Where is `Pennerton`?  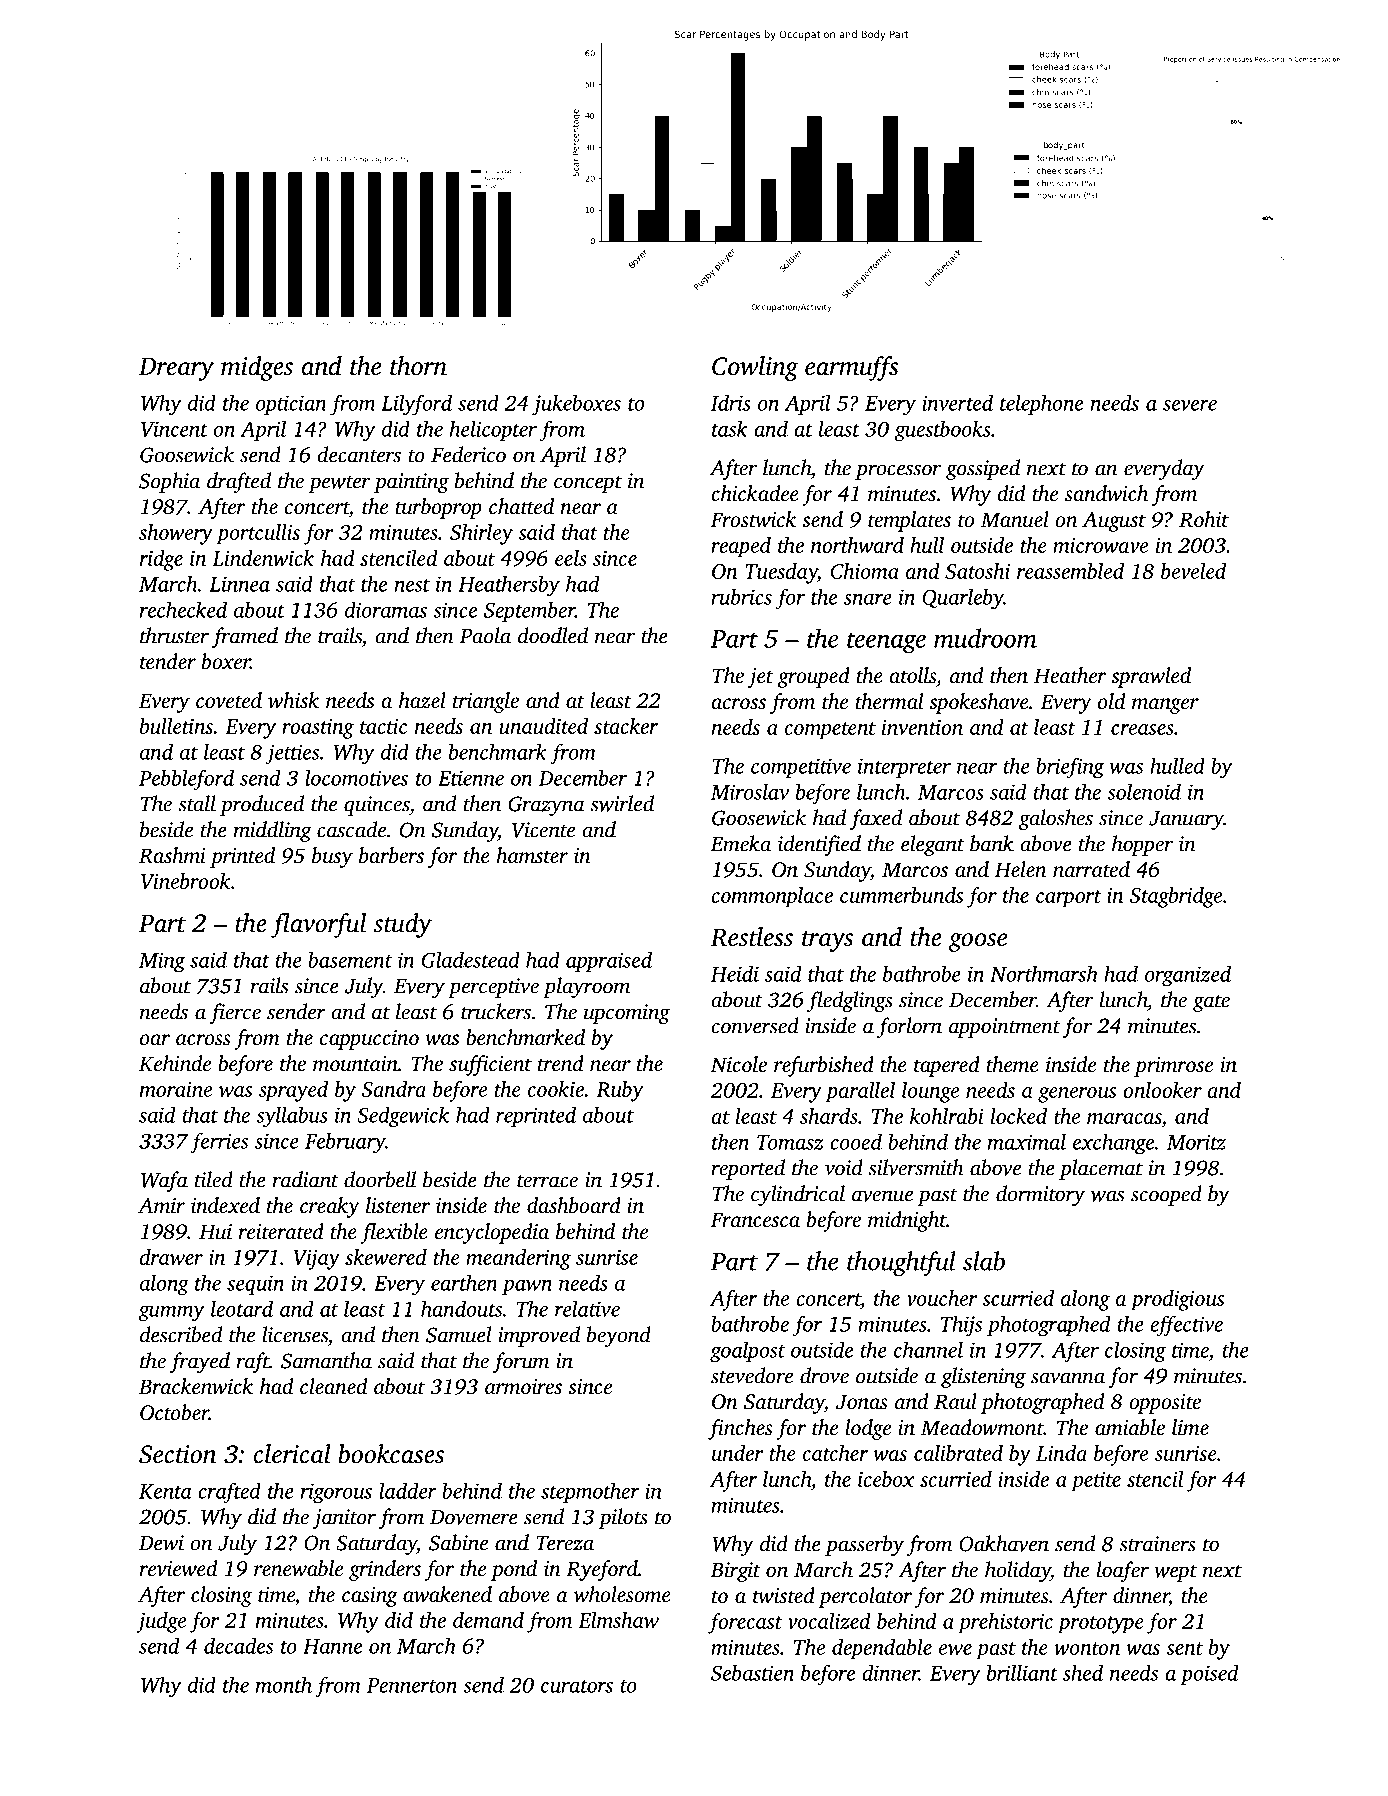 Pennerton is located at coordinates (412, 1685).
